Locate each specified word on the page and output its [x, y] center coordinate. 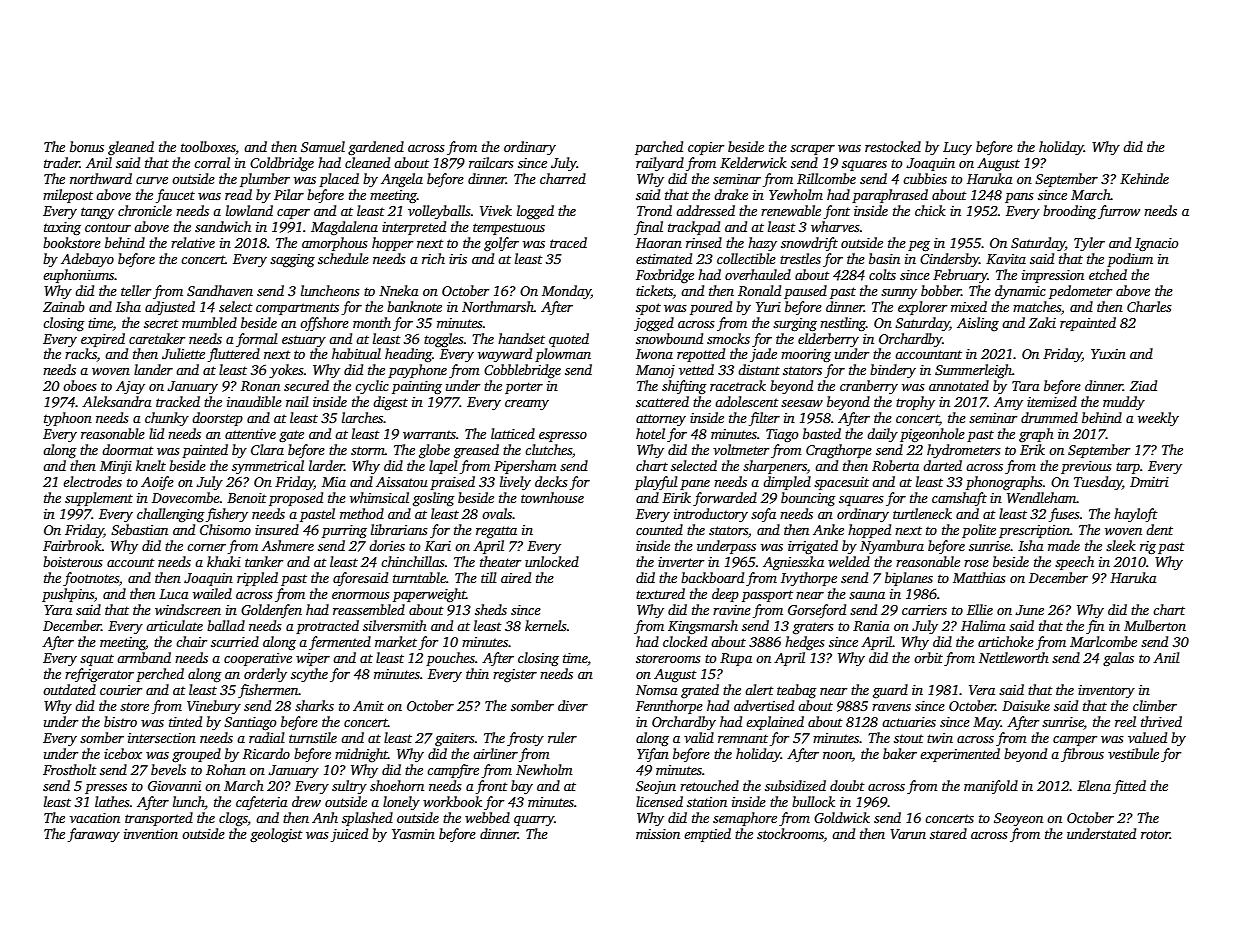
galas [1118, 659]
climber [1155, 705]
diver [573, 705]
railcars [491, 162]
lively [515, 483]
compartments [297, 309]
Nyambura [892, 547]
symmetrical [268, 467]
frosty [525, 739]
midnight [361, 755]
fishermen [268, 691]
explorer [922, 308]
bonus [87, 146]
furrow [1119, 212]
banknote [414, 306]
